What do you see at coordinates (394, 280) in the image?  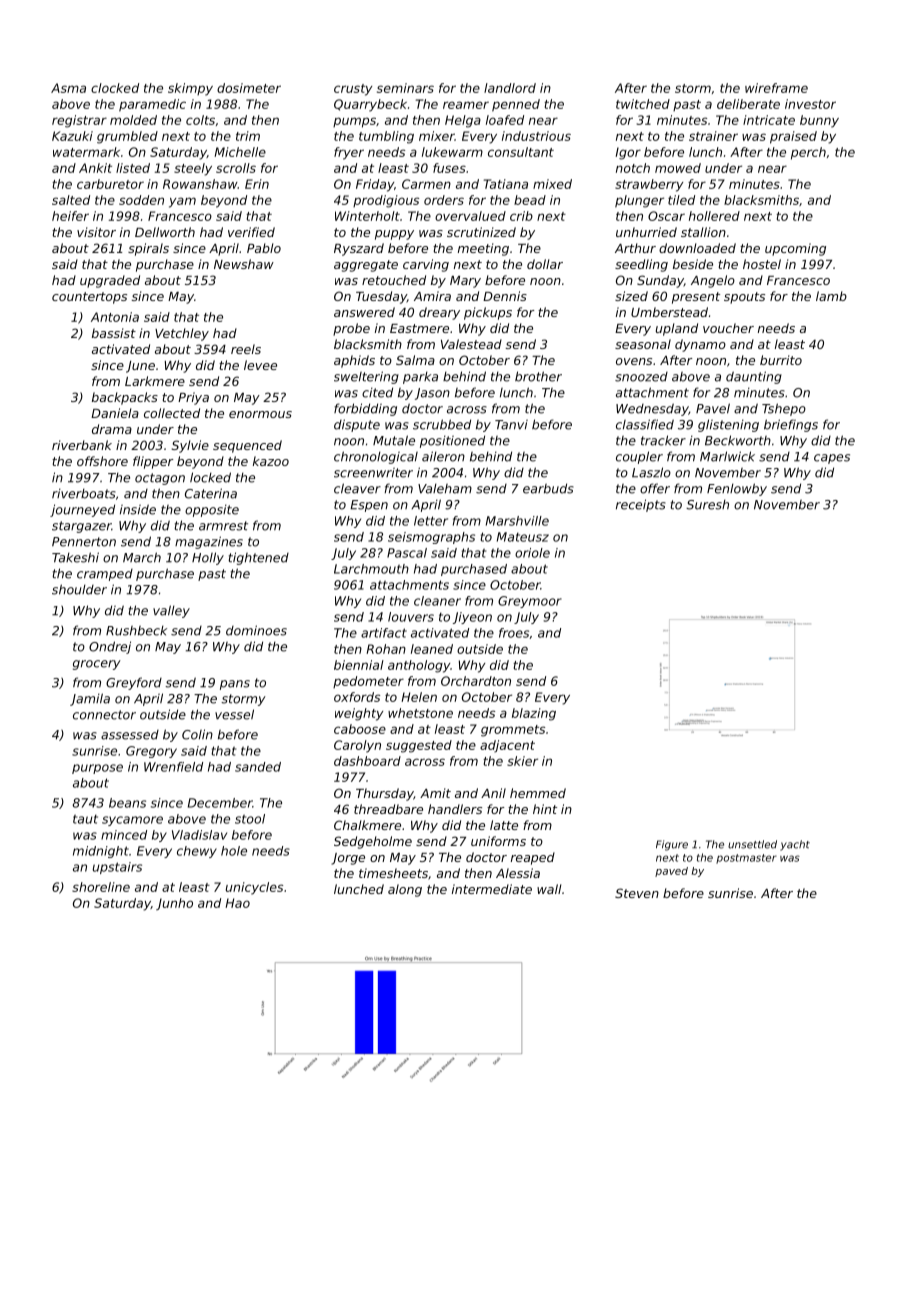 I see `retouched` at bounding box center [394, 280].
